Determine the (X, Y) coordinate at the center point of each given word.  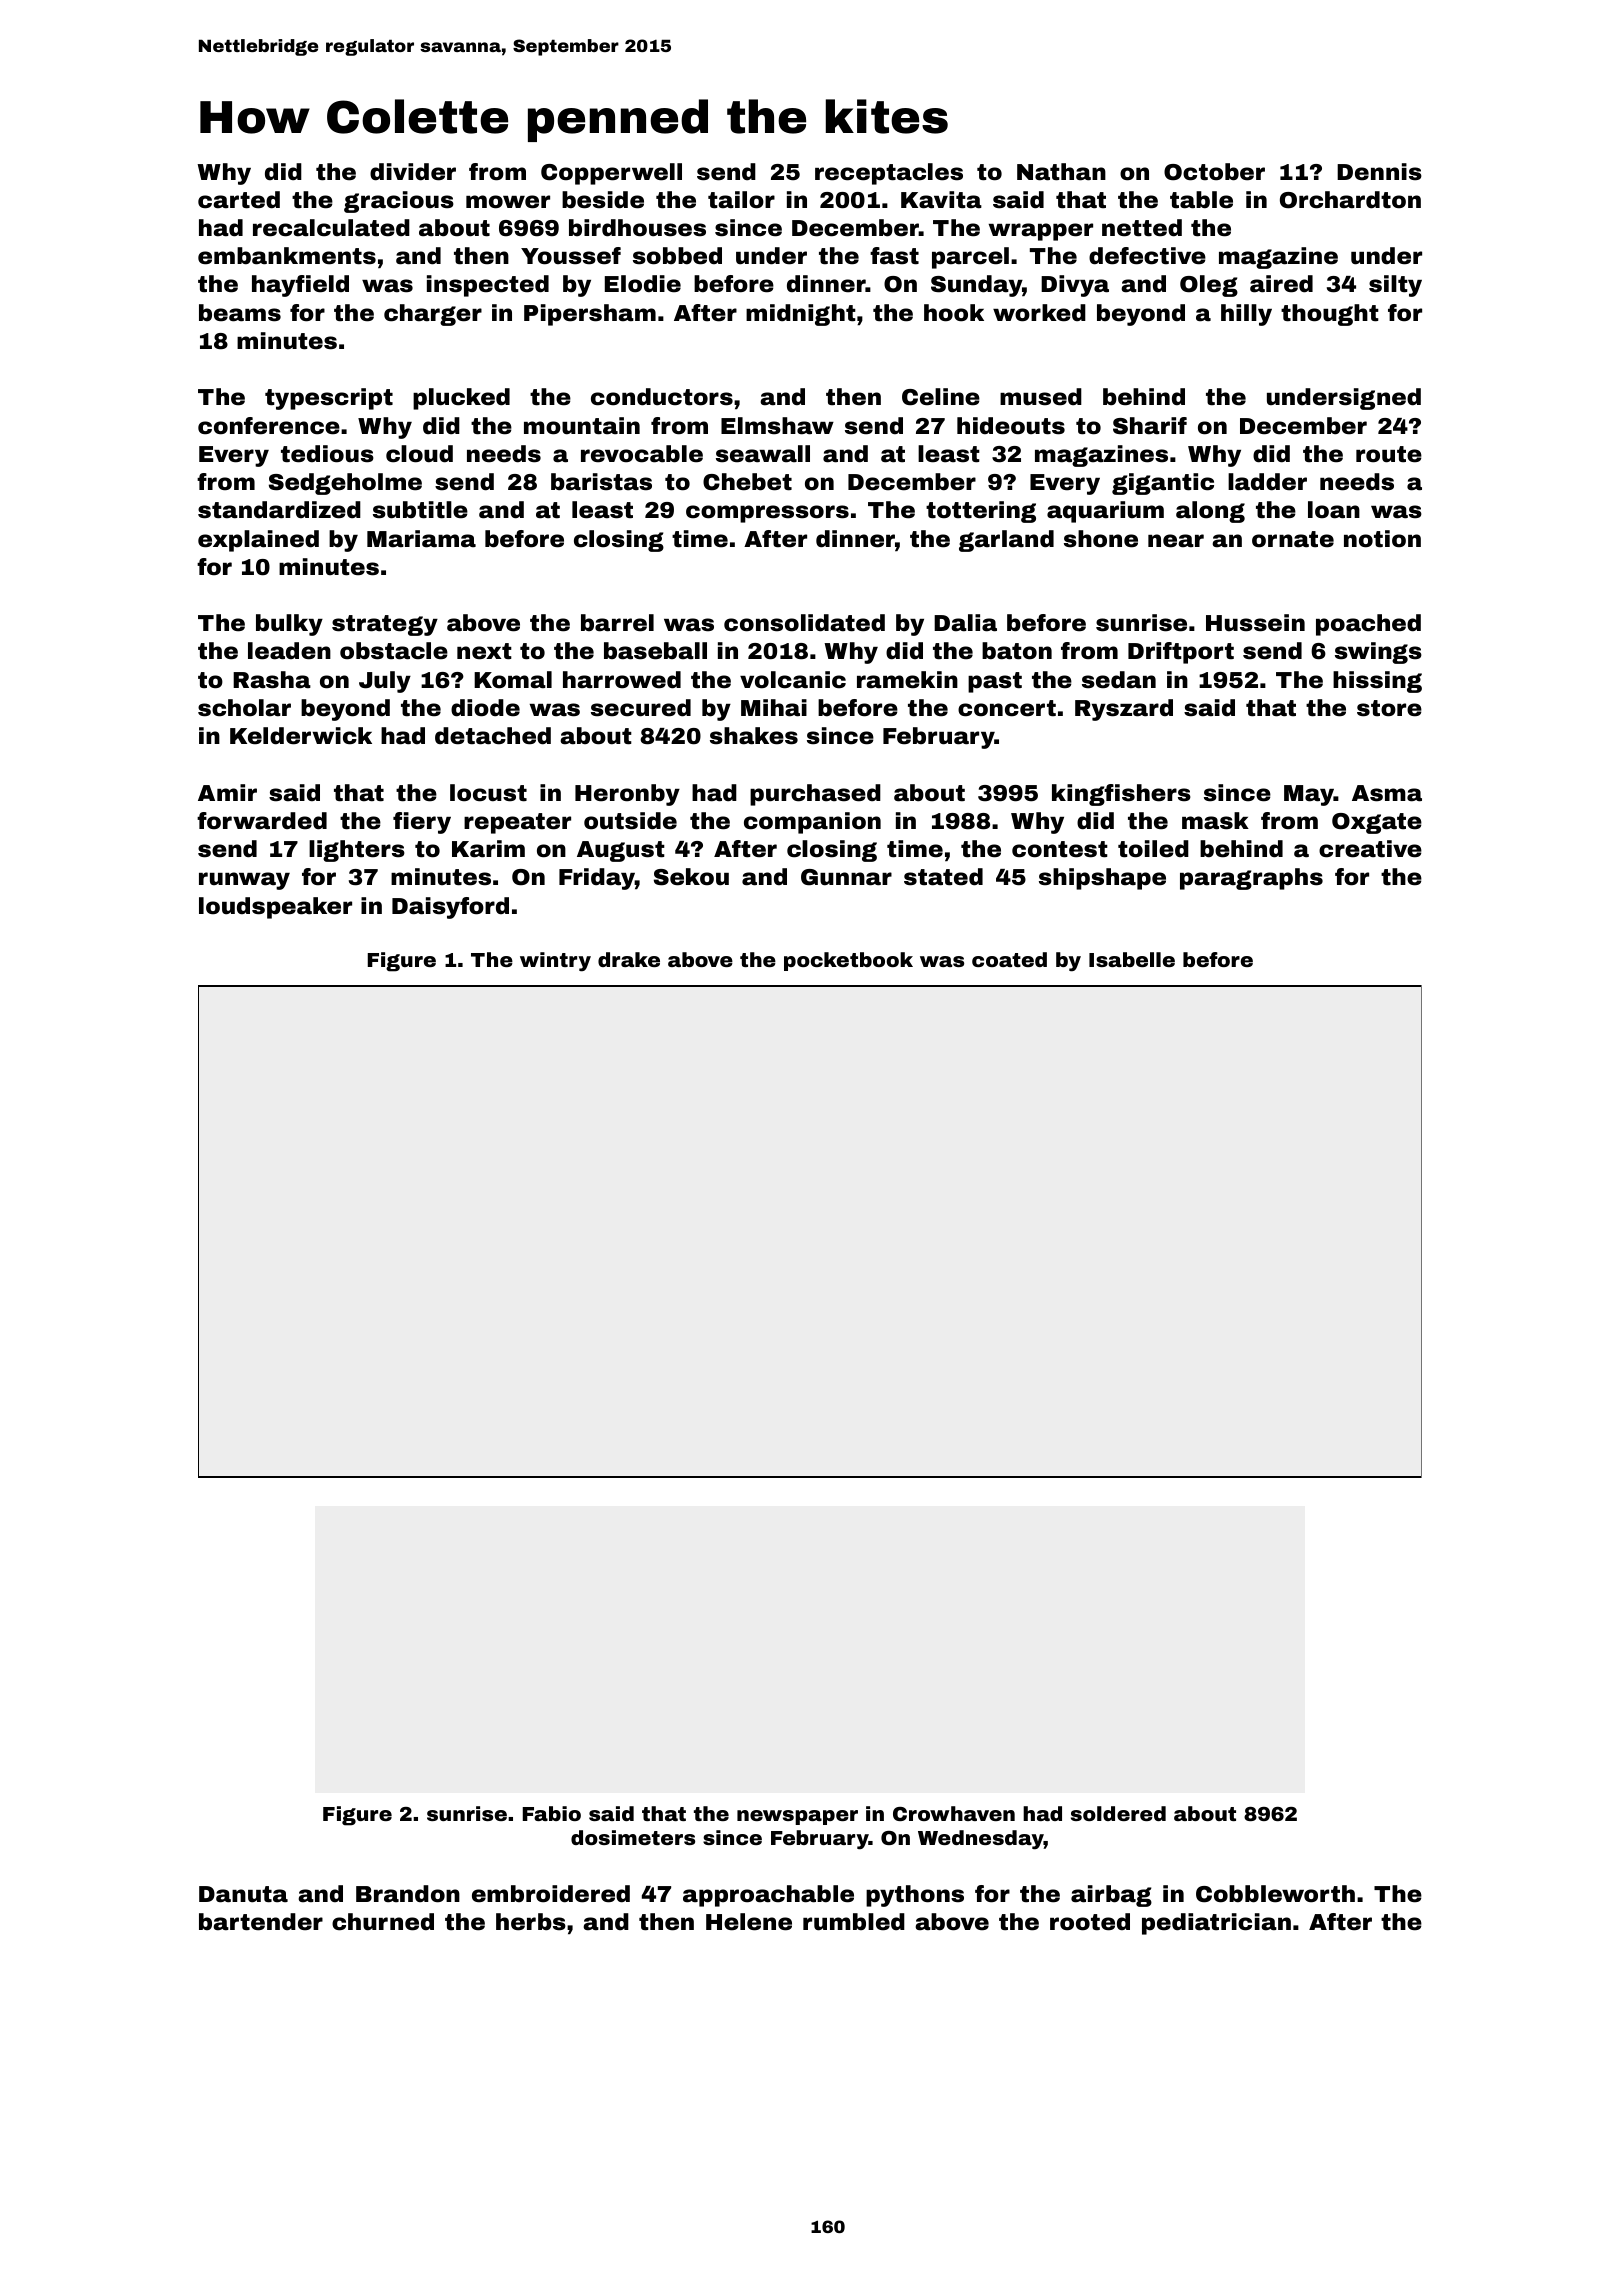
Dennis (1379, 172)
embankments (287, 256)
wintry (555, 962)
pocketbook (848, 961)
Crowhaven (954, 1813)
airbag (1111, 1896)
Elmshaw (777, 426)
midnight (801, 315)
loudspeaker (275, 908)
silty (1395, 286)
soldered (1118, 1813)
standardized (279, 510)
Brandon (408, 1894)
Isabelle (1132, 959)
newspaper (797, 1817)
